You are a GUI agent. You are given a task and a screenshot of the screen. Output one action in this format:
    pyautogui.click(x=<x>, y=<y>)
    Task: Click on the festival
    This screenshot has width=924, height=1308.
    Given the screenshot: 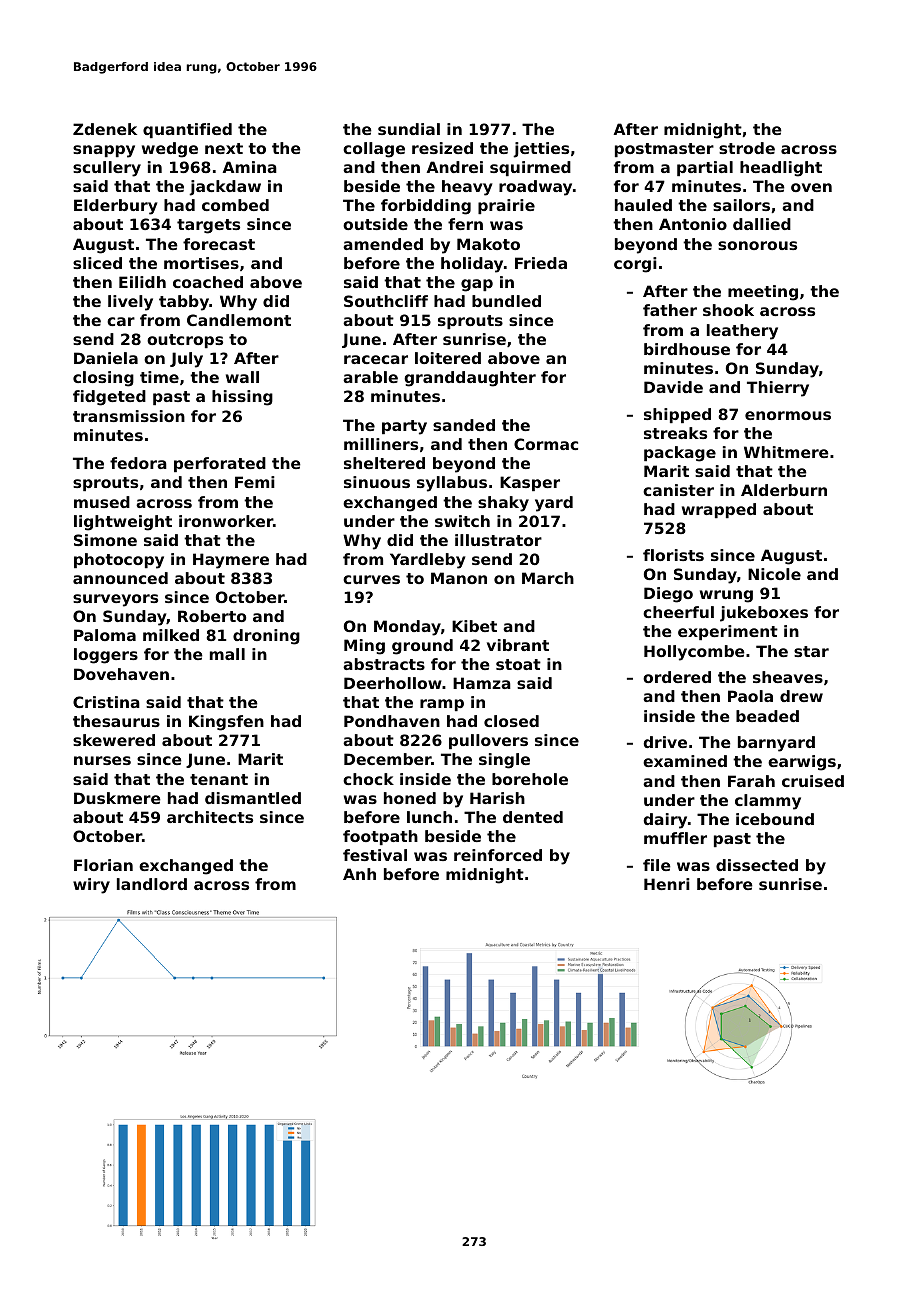 What is the action you would take?
    pyautogui.click(x=375, y=855)
